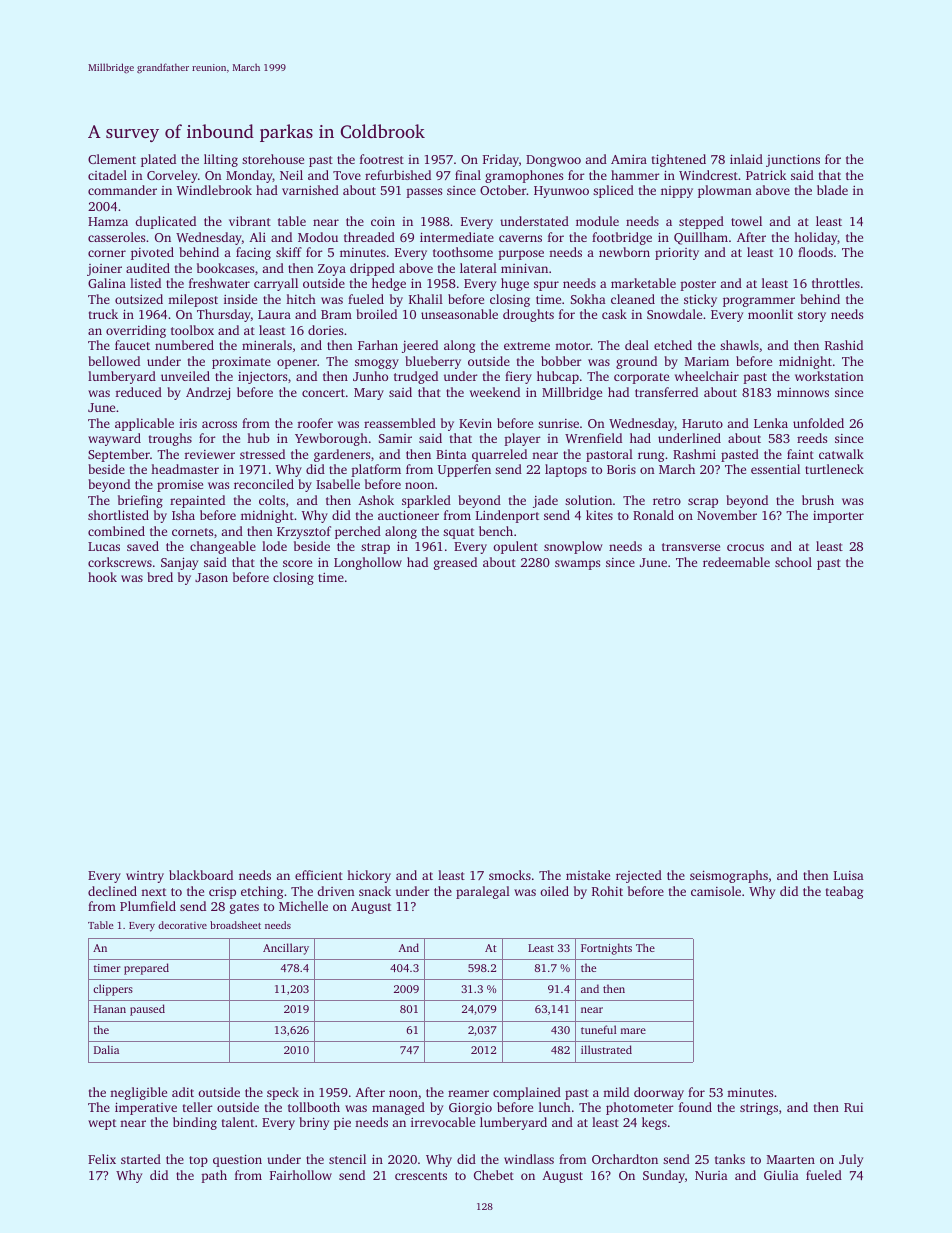 The width and height of the screenshot is (952, 1233). I want to click on path, so click(214, 1176).
